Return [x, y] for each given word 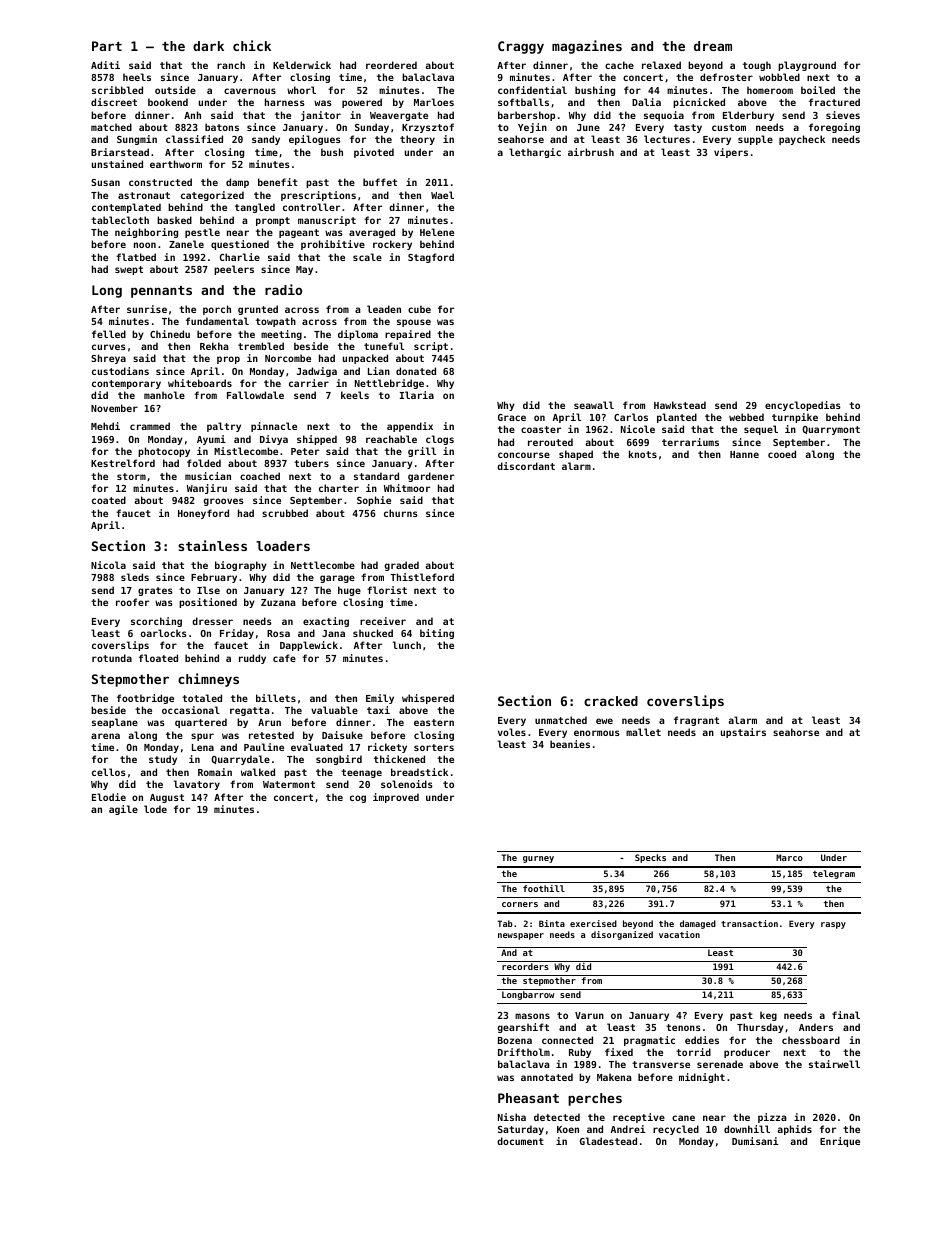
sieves [843, 115]
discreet [114, 102]
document [520, 1141]
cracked [611, 701]
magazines [587, 47]
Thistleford [422, 577]
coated [109, 500]
